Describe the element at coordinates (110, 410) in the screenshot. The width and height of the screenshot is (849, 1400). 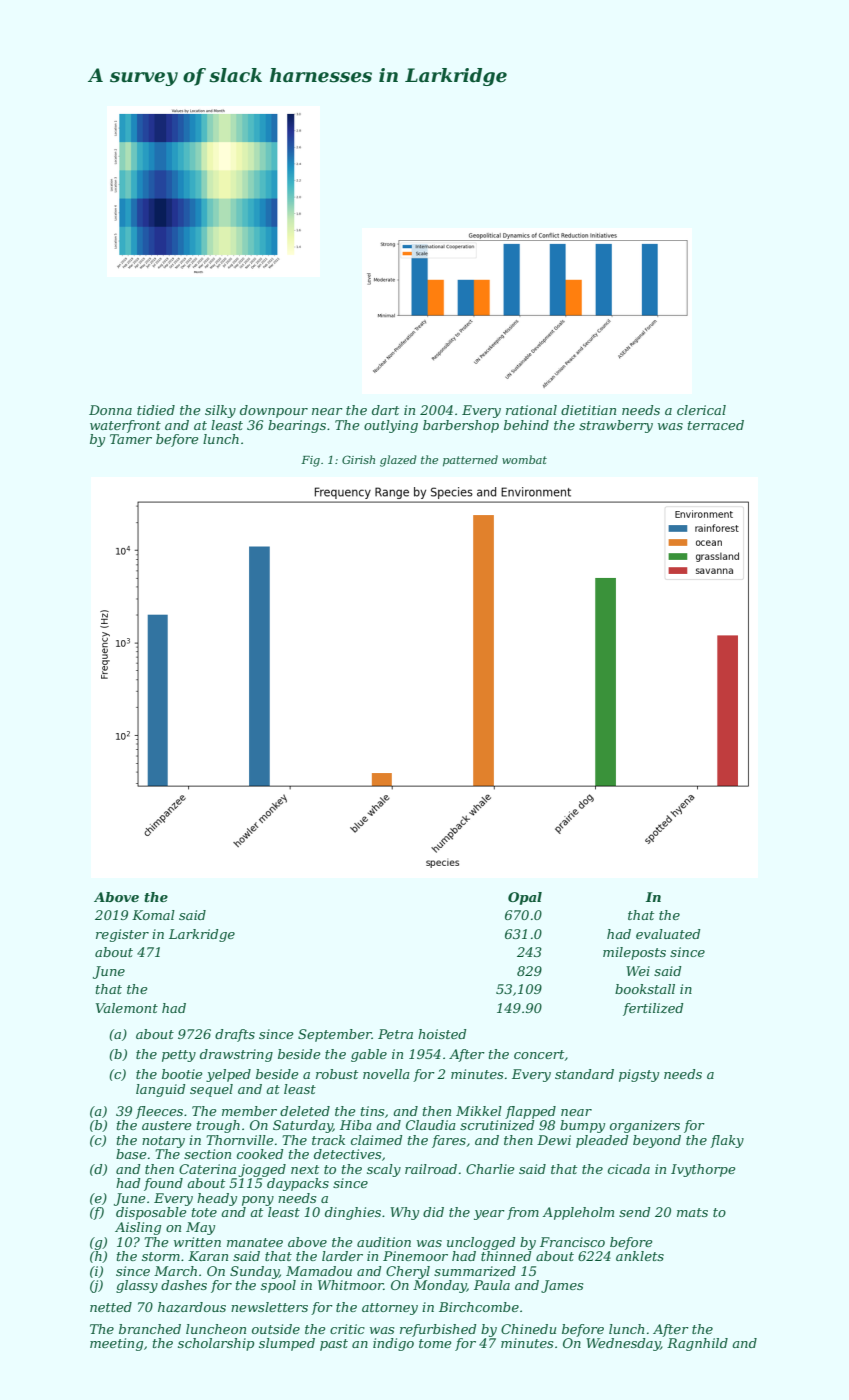
I see `Donna` at that location.
